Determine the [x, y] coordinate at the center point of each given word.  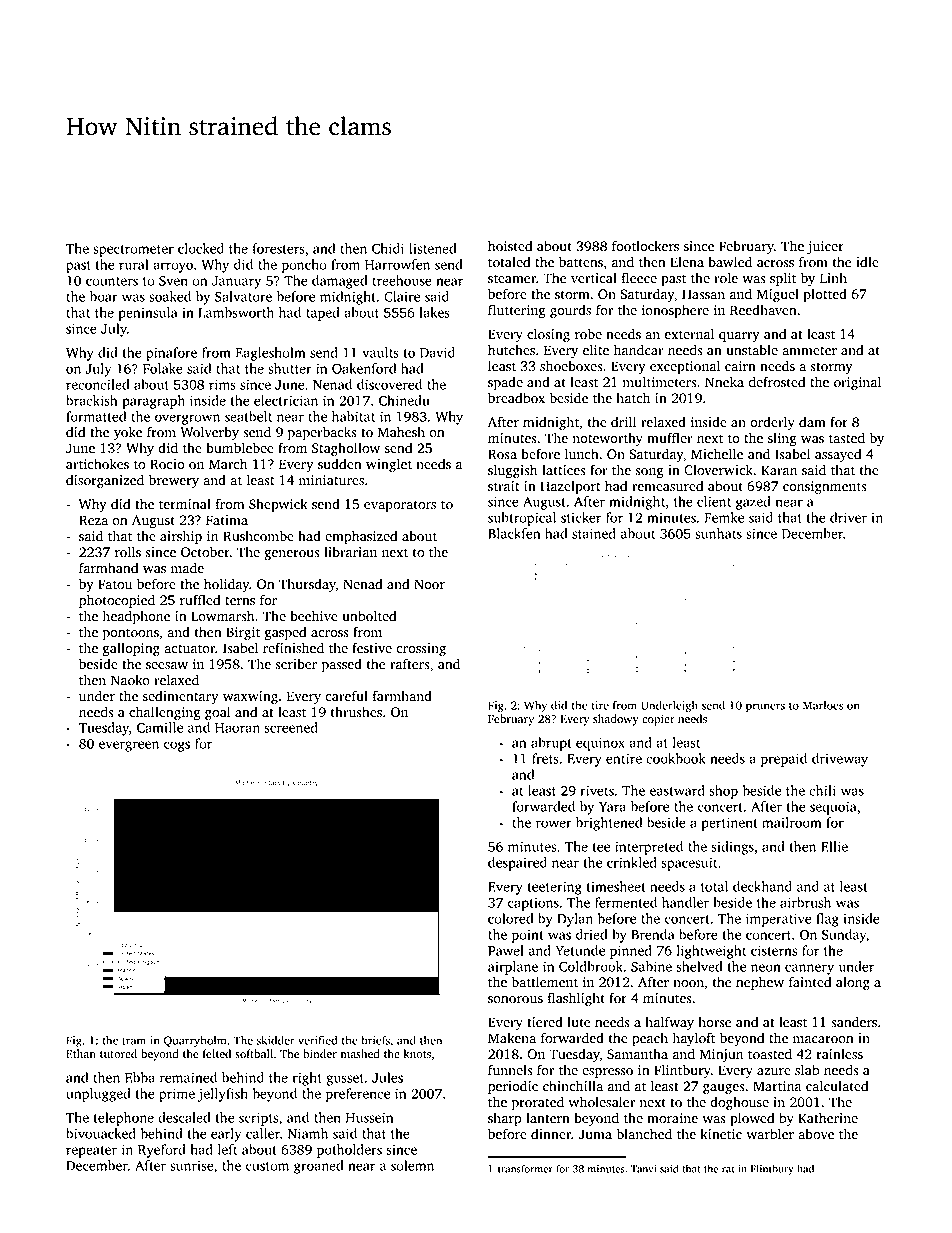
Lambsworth [236, 312]
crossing [421, 650]
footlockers [645, 246]
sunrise [191, 1165]
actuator [189, 649]
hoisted [510, 246]
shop [723, 792]
